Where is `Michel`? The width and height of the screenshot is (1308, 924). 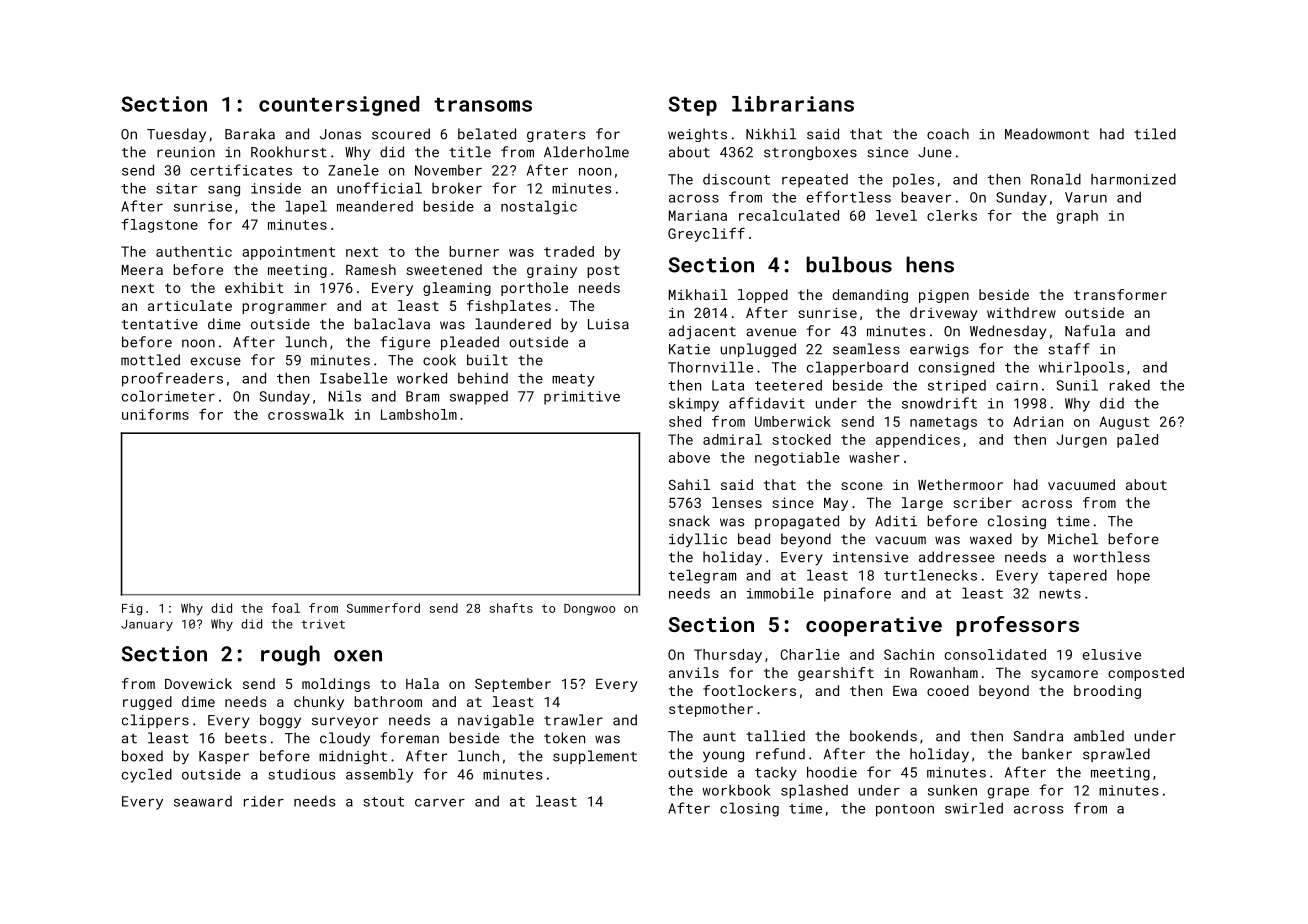 Michel is located at coordinates (1073, 539).
